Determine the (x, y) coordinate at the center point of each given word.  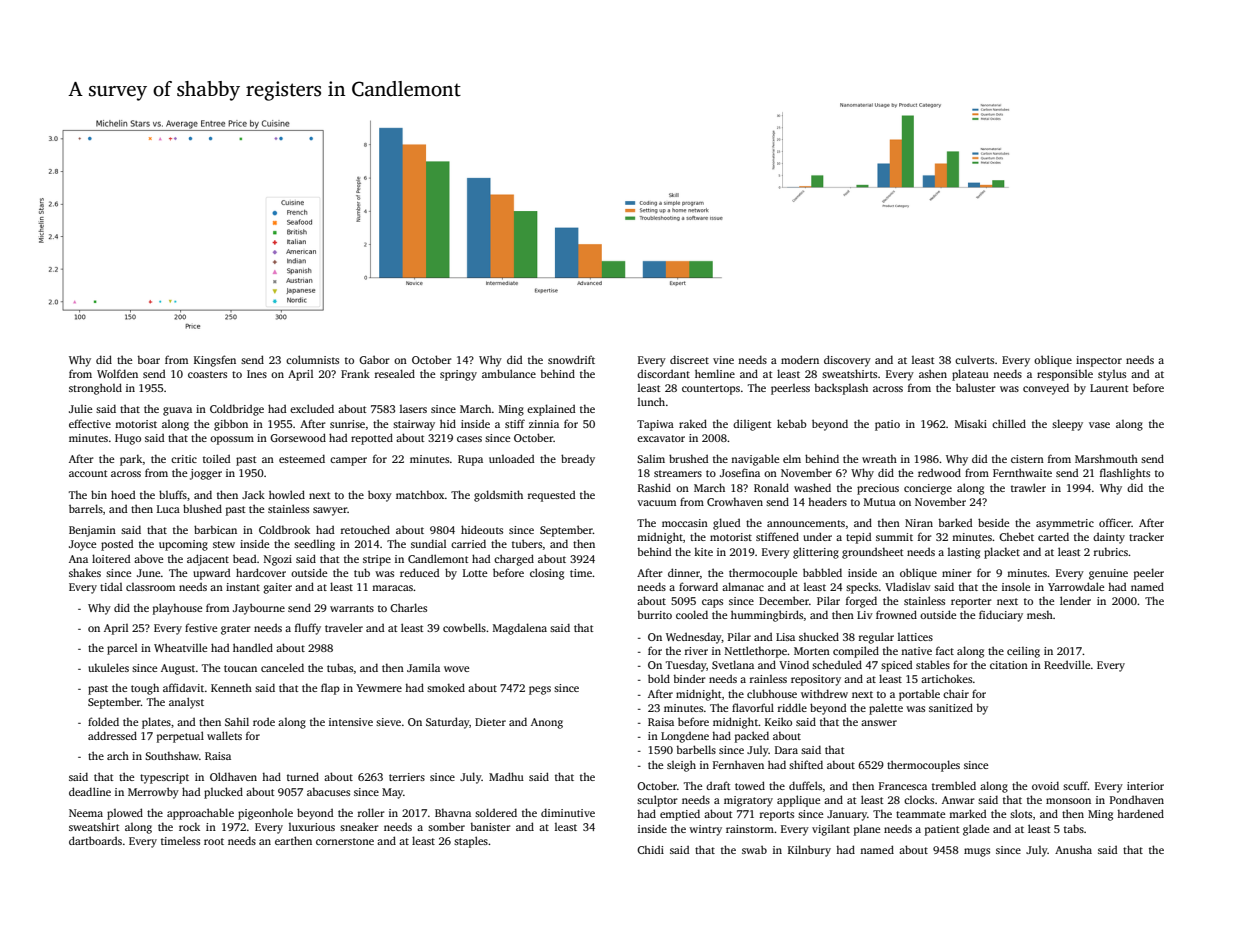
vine (723, 360)
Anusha (1073, 849)
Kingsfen (215, 361)
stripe (377, 560)
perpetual (180, 737)
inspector (1099, 361)
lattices (915, 637)
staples (471, 842)
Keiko (778, 721)
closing (547, 574)
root (214, 841)
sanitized (951, 707)
